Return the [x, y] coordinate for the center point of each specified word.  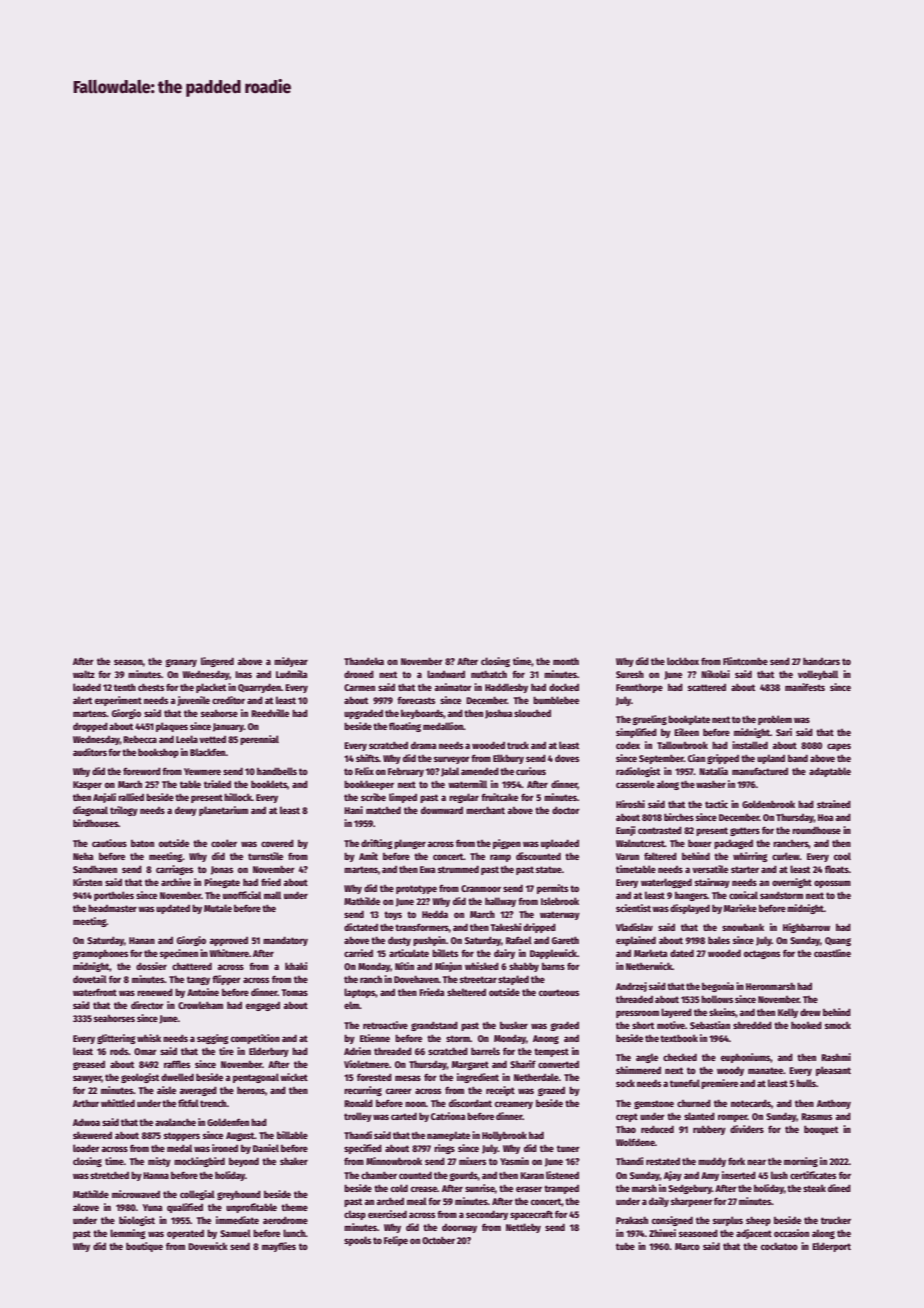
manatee [766, 1070]
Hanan [142, 940]
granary [181, 663]
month [566, 661]
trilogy [124, 811]
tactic [716, 804]
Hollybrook [504, 1136]
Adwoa [86, 1122]
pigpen [507, 844]
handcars [821, 661]
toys [393, 915]
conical [743, 895]
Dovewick [208, 1246]
